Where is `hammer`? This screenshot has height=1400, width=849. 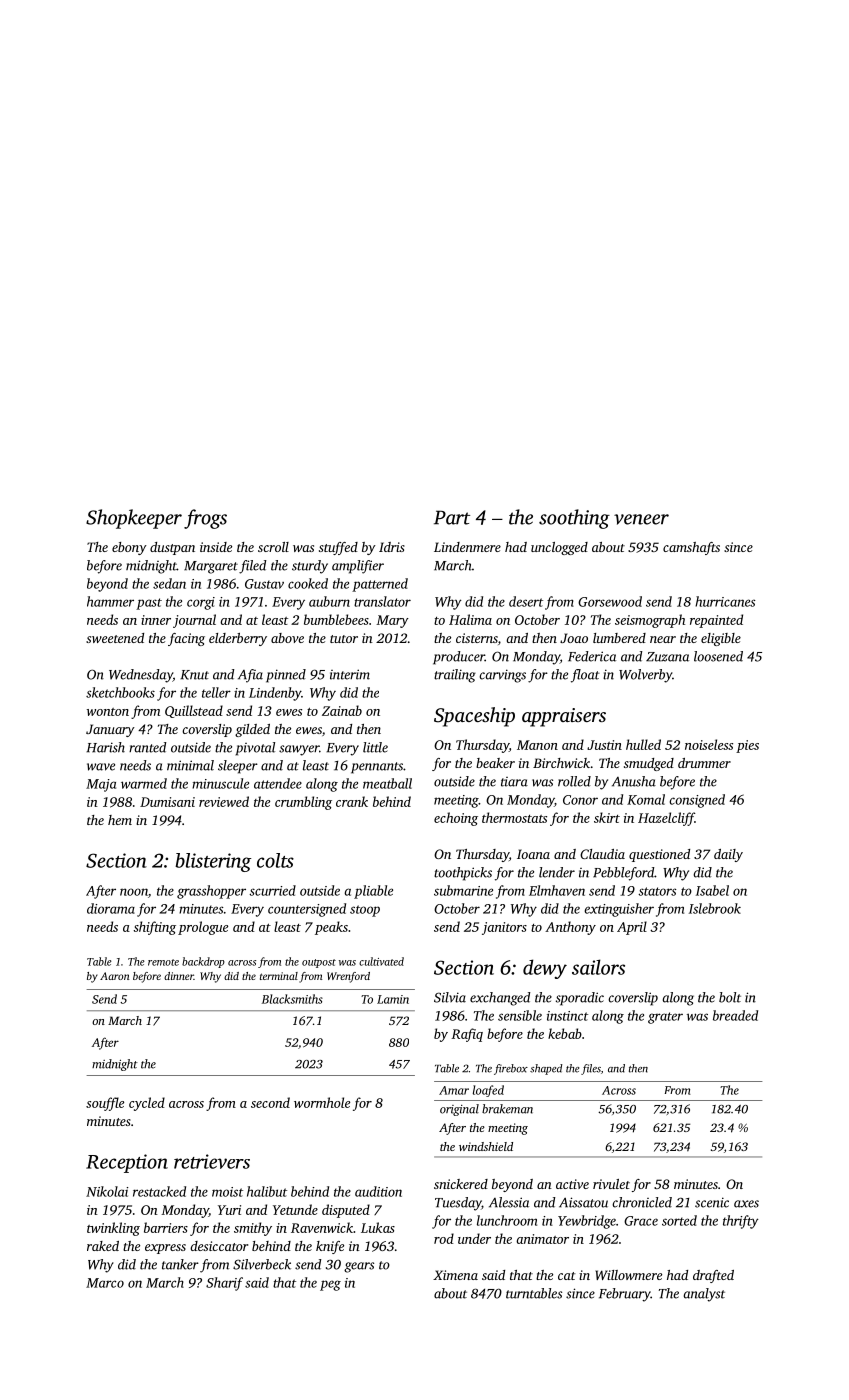 hammer is located at coordinates (110, 601).
